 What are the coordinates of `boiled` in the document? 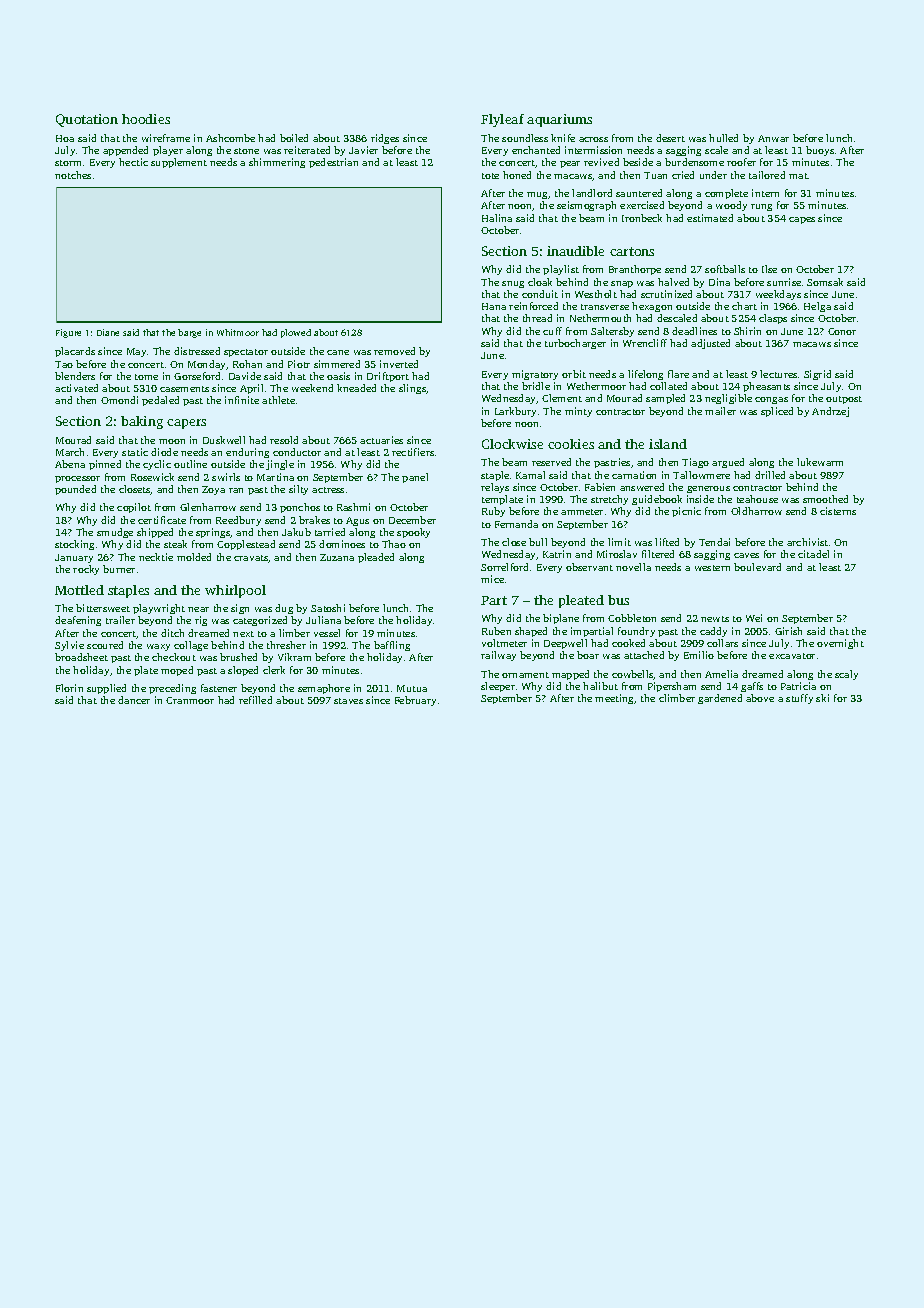 It's located at (294, 138).
